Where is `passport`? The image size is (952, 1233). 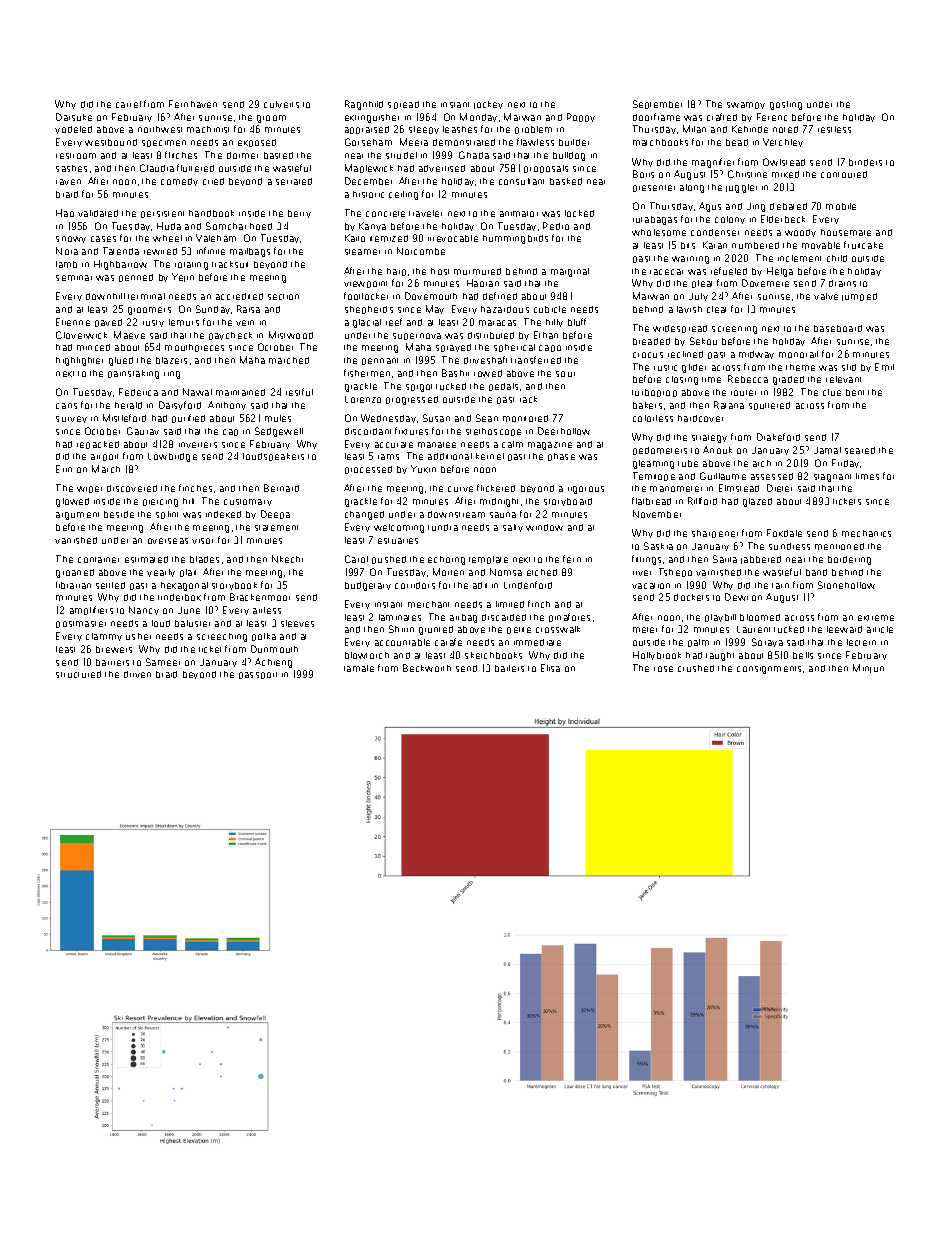 passport is located at coordinates (258, 675).
